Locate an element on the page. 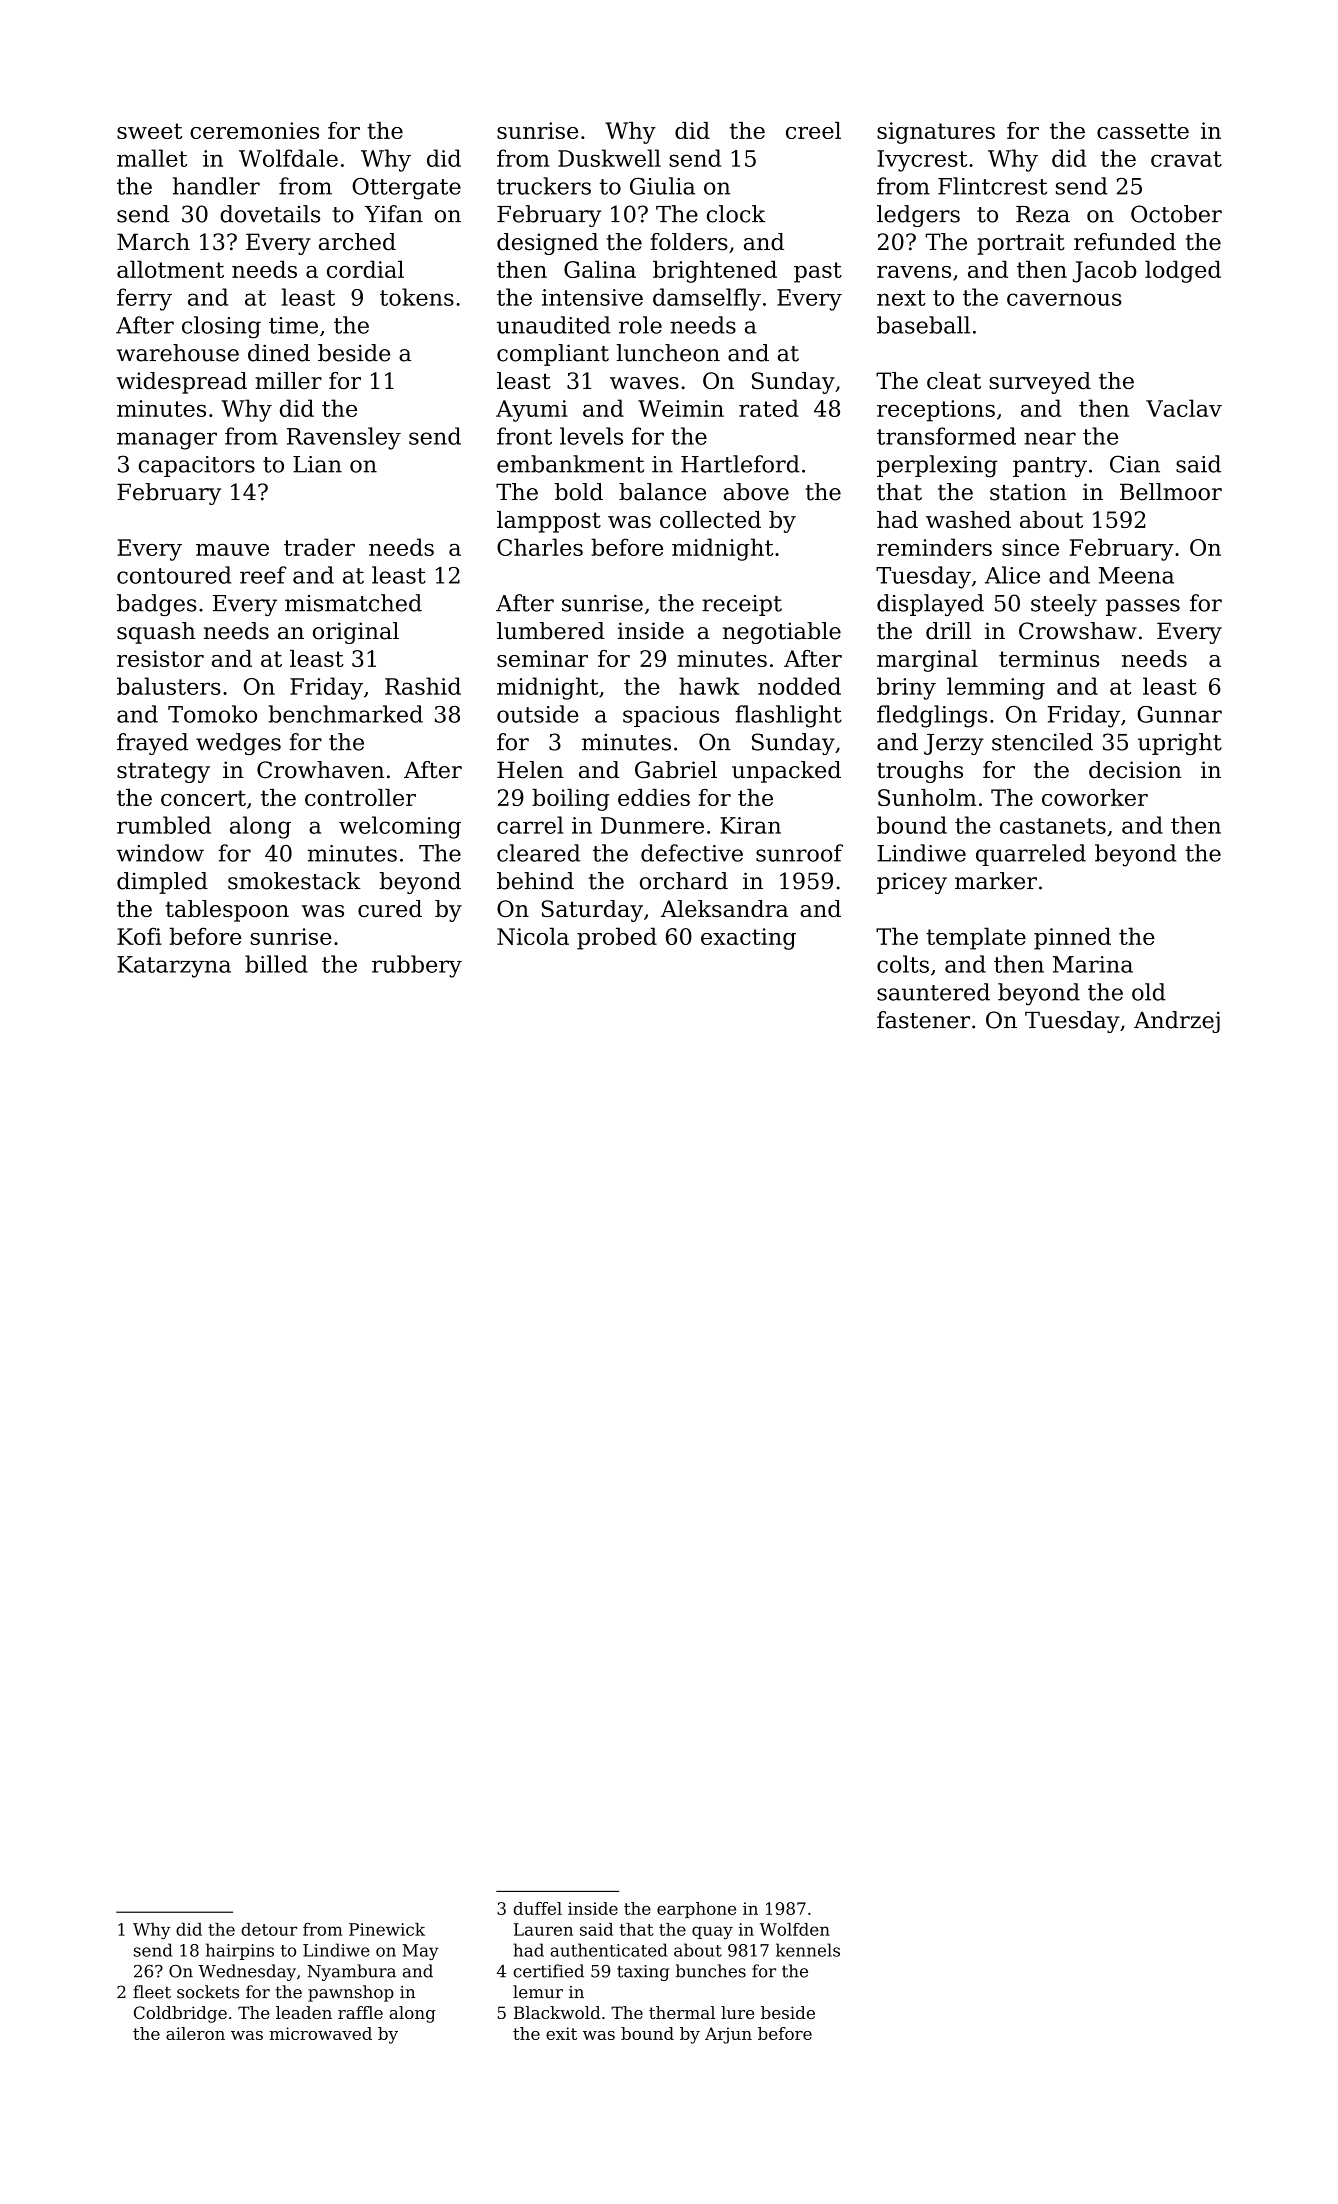 The height and width of the image is (2204, 1338). ferry is located at coordinates (144, 299).
